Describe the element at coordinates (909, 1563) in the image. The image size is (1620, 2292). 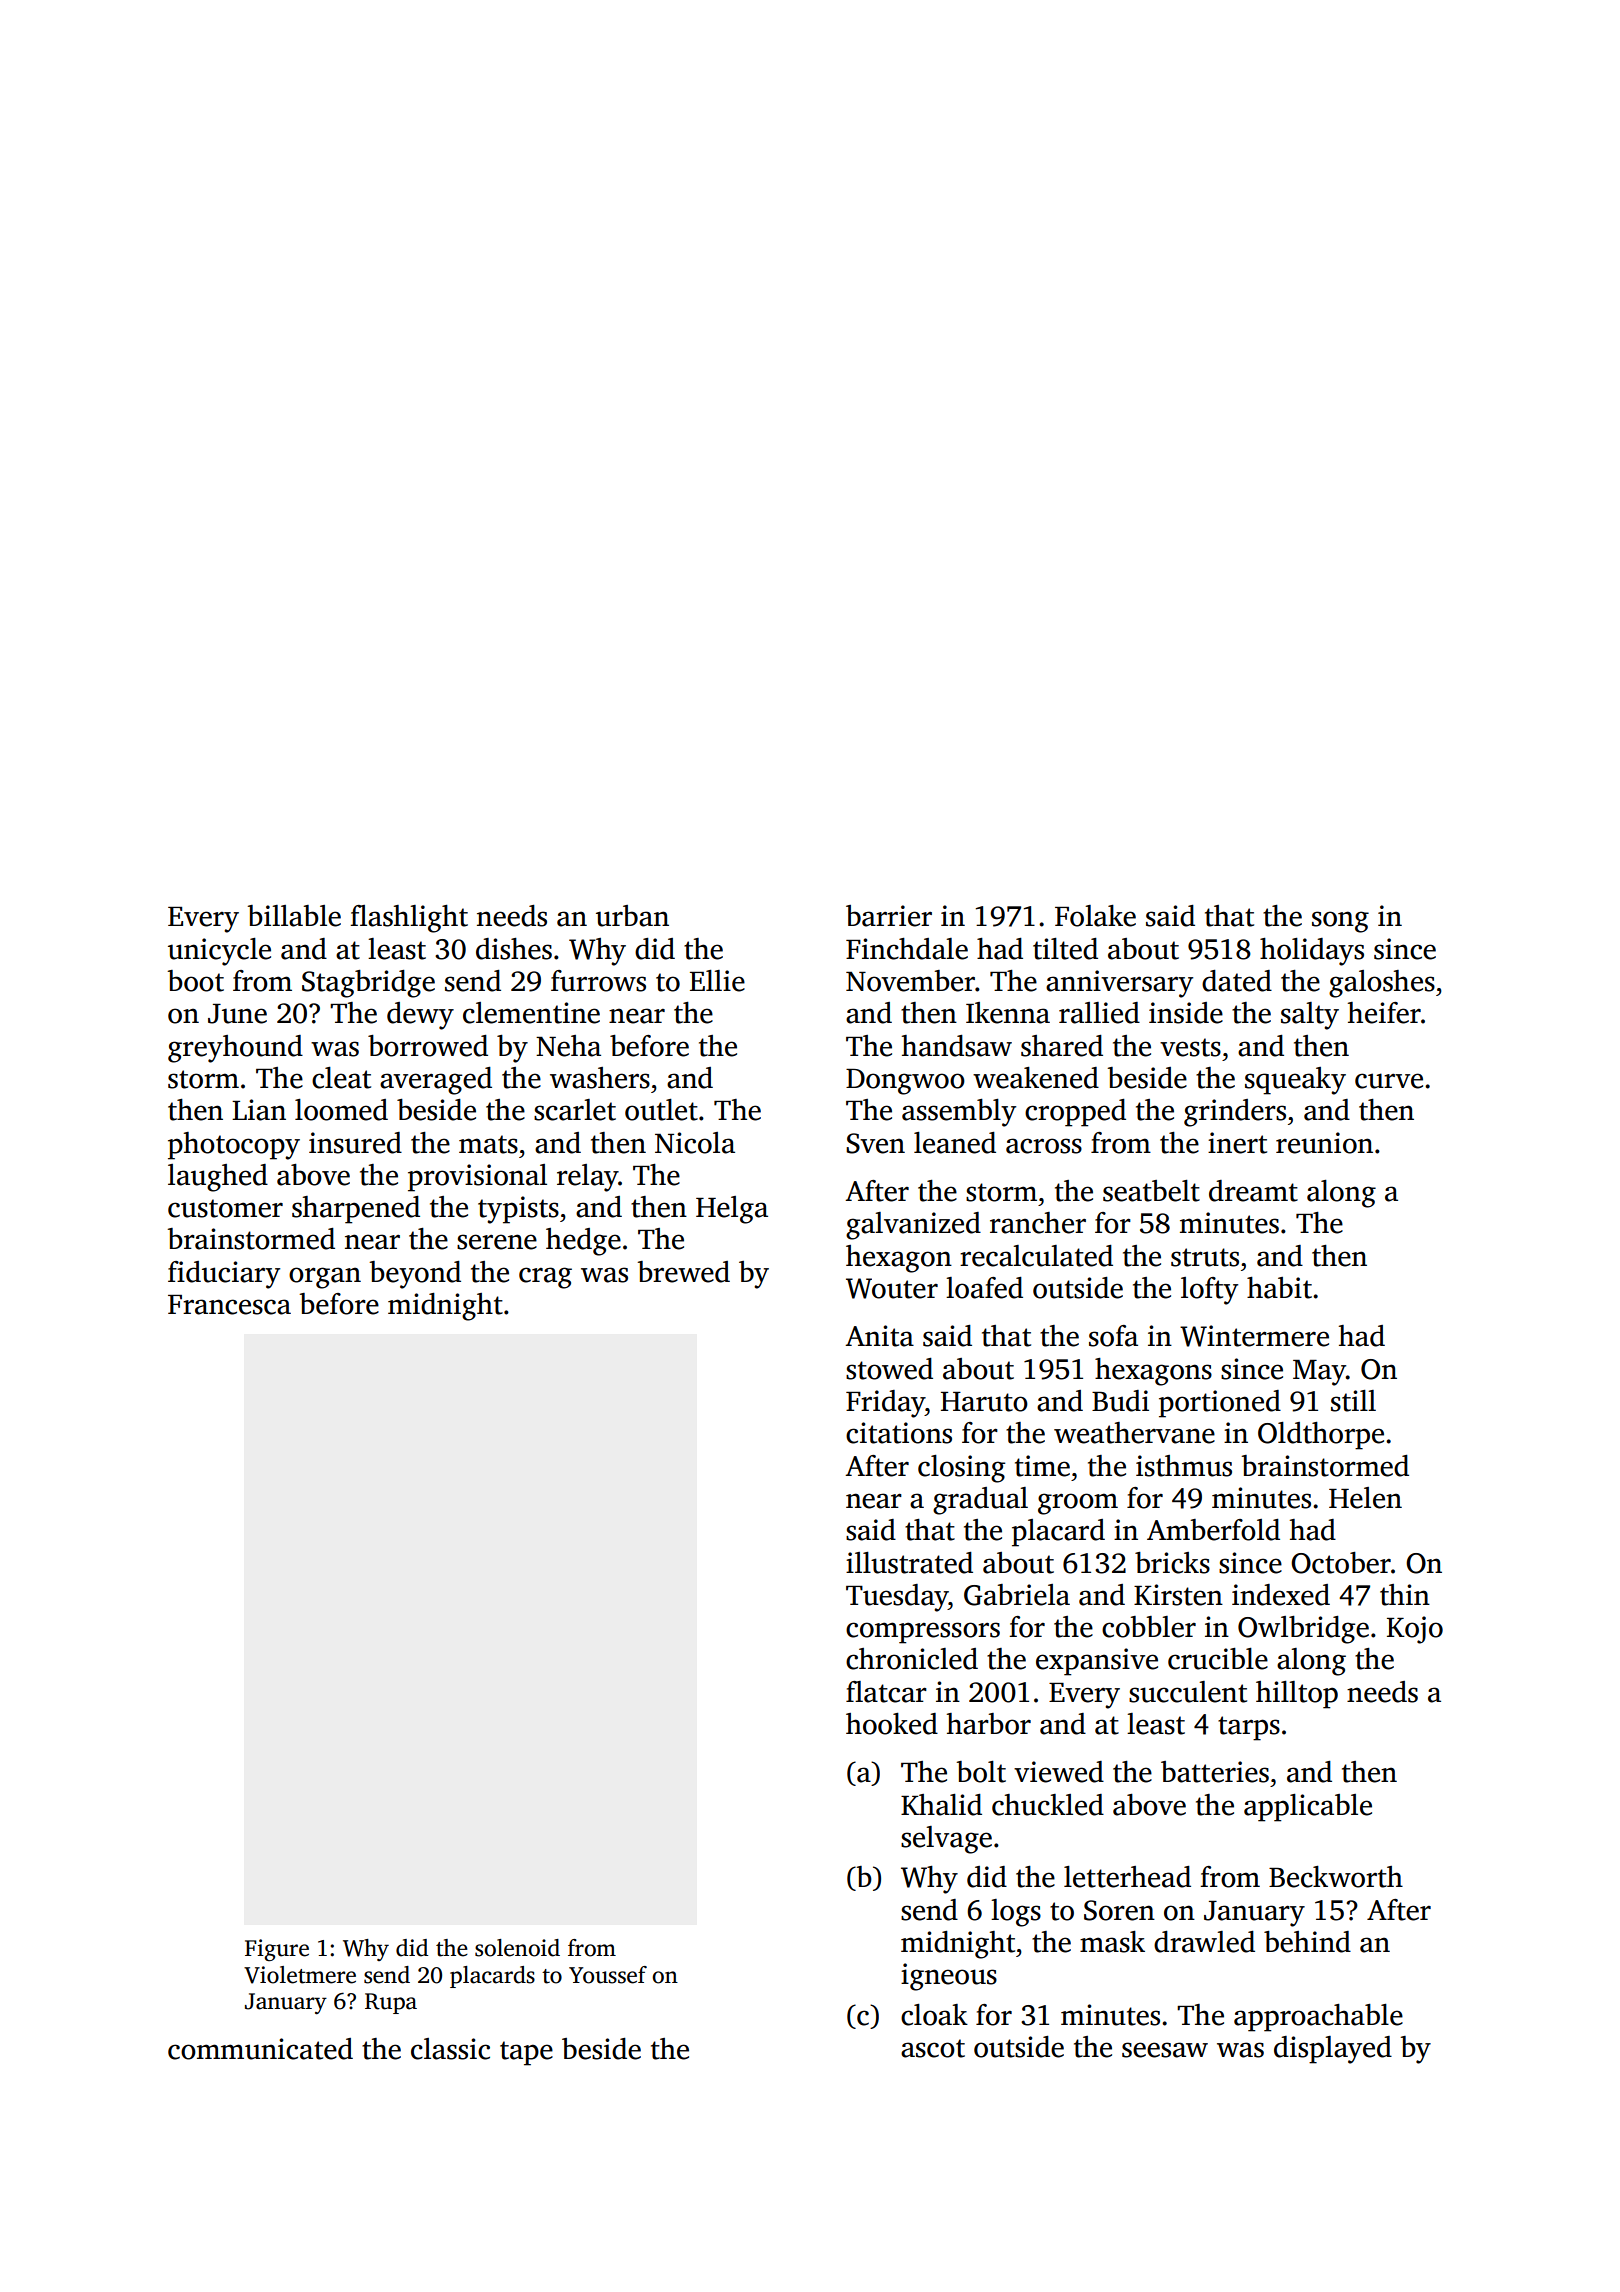
I see `illustrated` at that location.
